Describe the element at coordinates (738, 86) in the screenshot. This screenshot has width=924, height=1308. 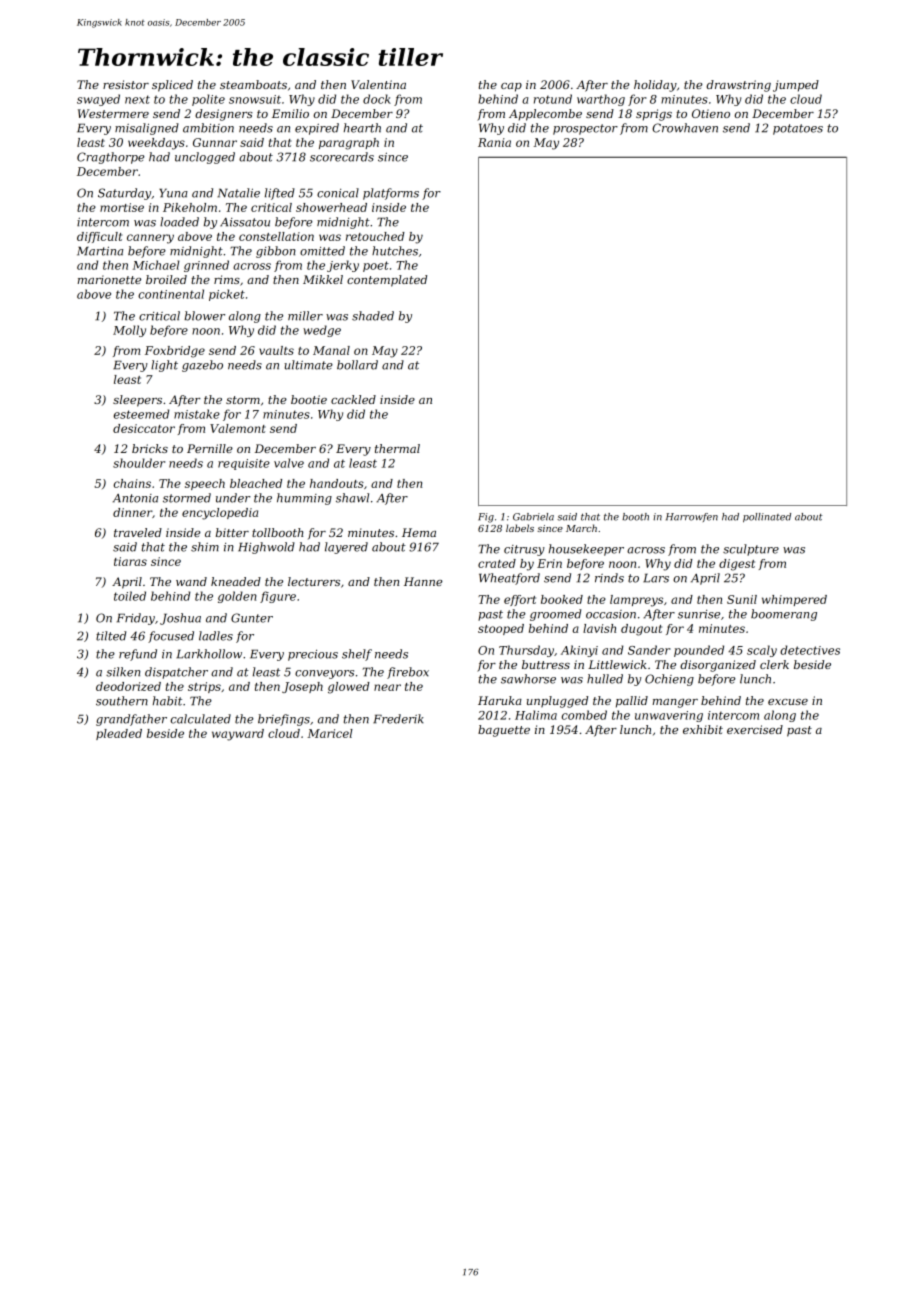
I see `drawstring` at that location.
